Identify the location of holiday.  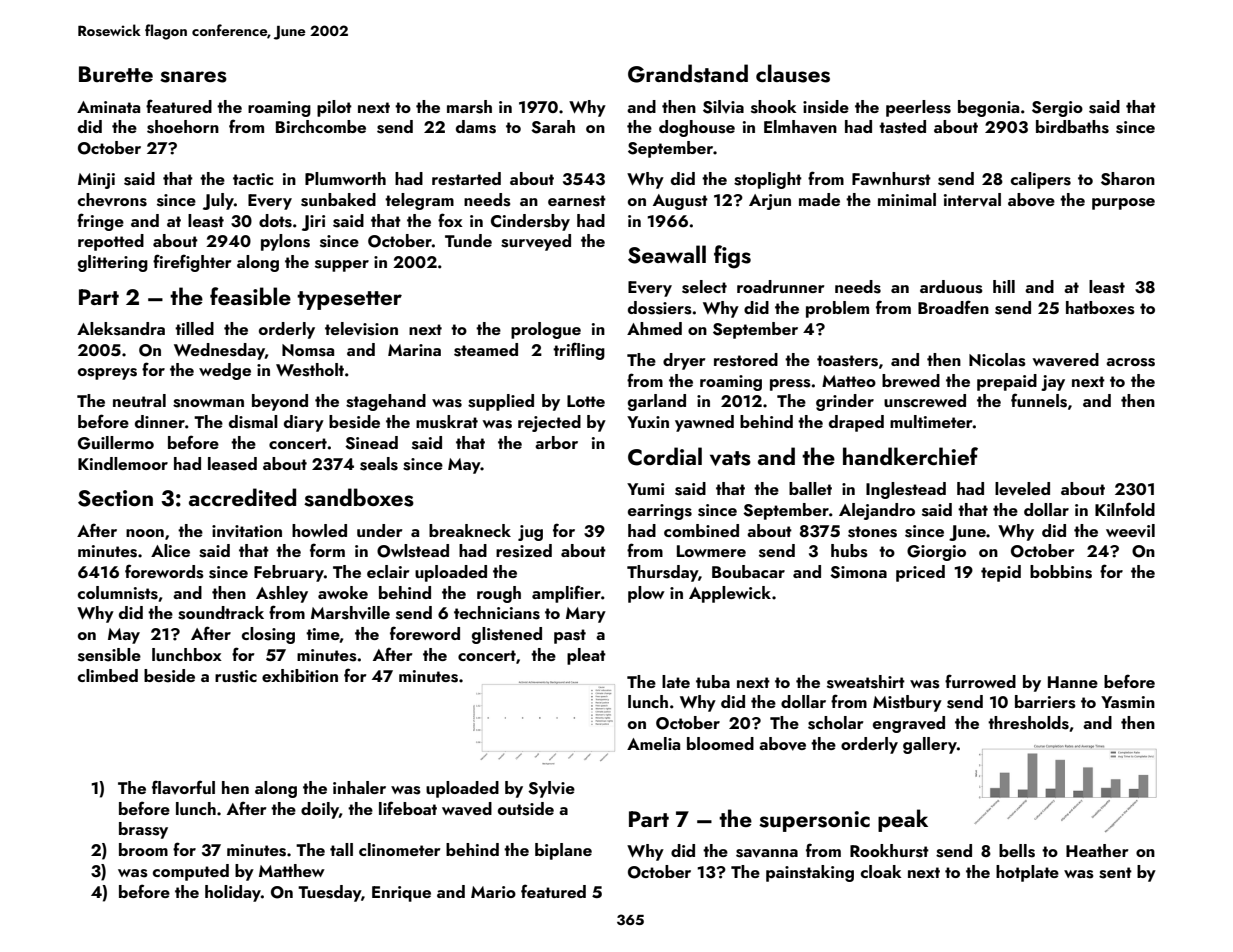
(233, 893).
